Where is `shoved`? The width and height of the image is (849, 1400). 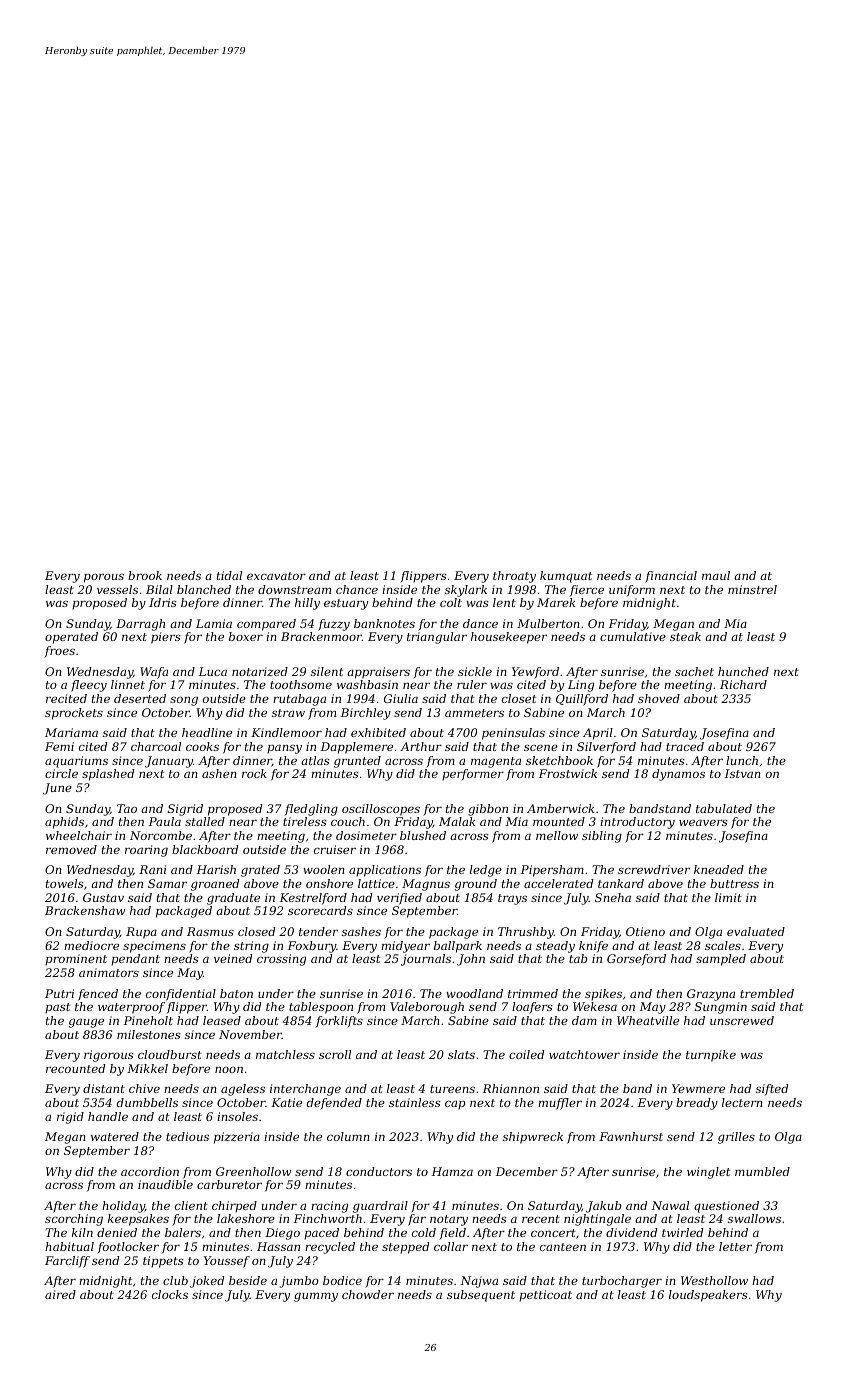
shoved is located at coordinates (659, 698).
